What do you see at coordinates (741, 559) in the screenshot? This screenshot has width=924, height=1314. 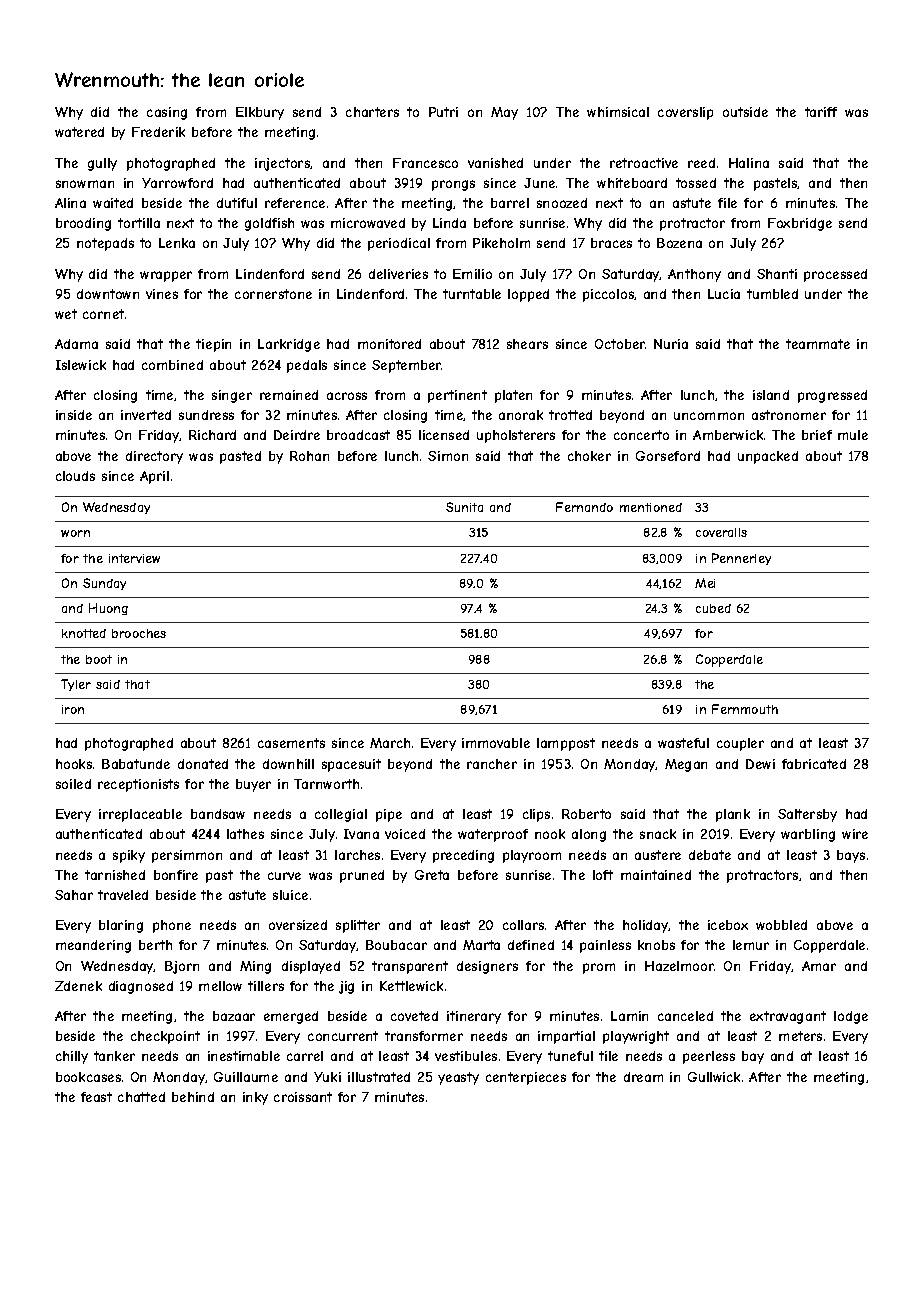 I see `Pennerley` at bounding box center [741, 559].
